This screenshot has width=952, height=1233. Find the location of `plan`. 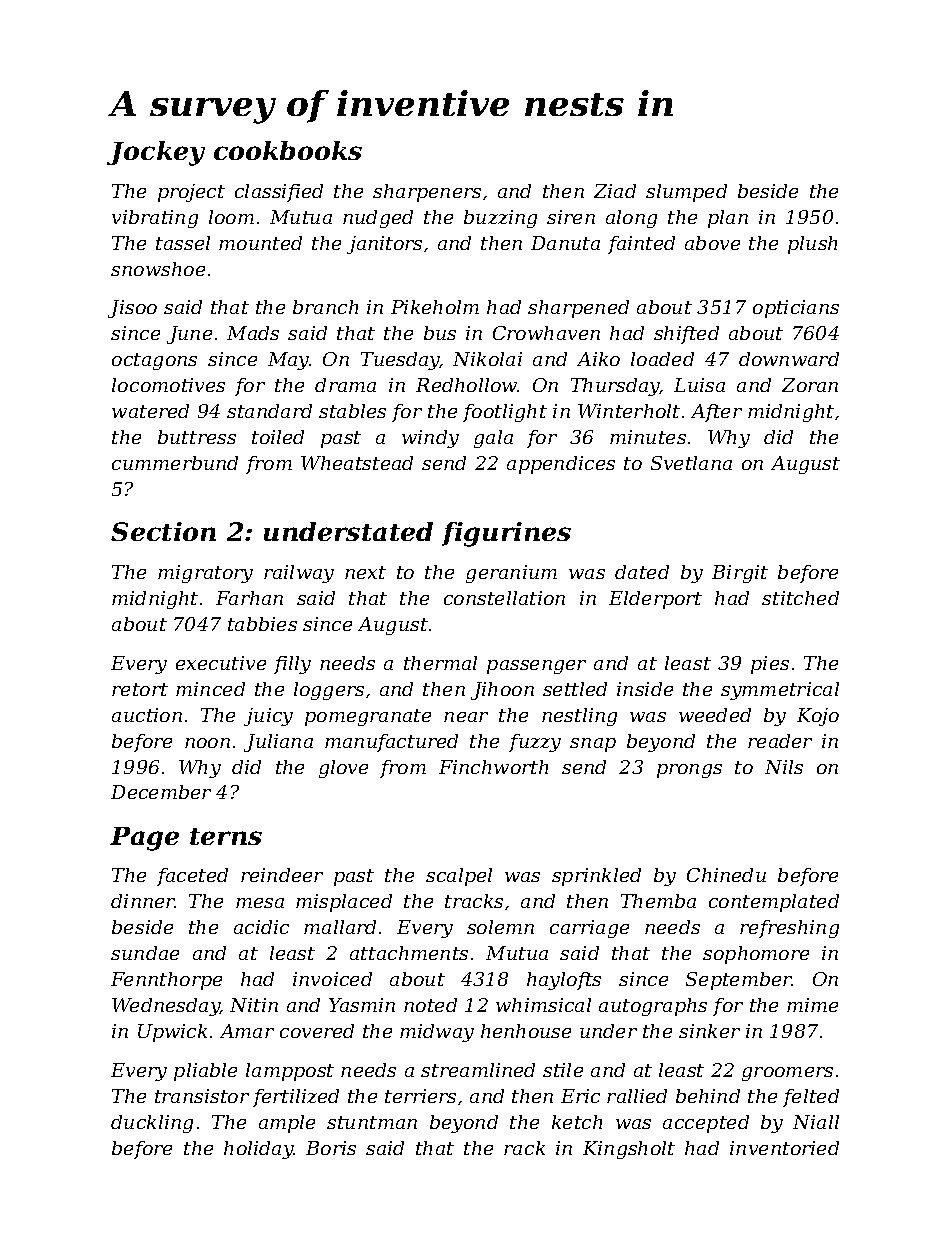

plan is located at coordinates (728, 219).
